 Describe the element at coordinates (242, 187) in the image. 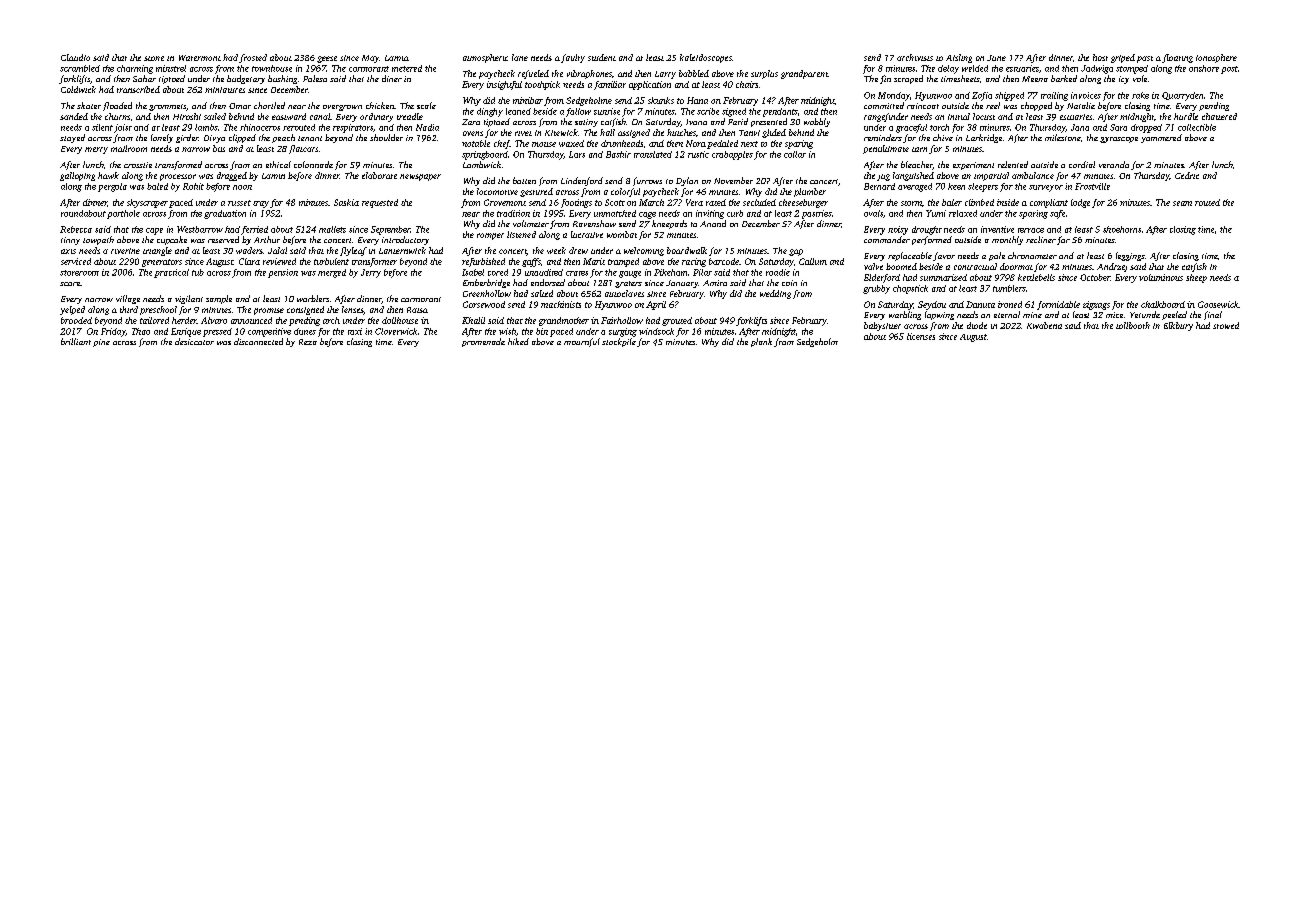

I see `noon` at that location.
